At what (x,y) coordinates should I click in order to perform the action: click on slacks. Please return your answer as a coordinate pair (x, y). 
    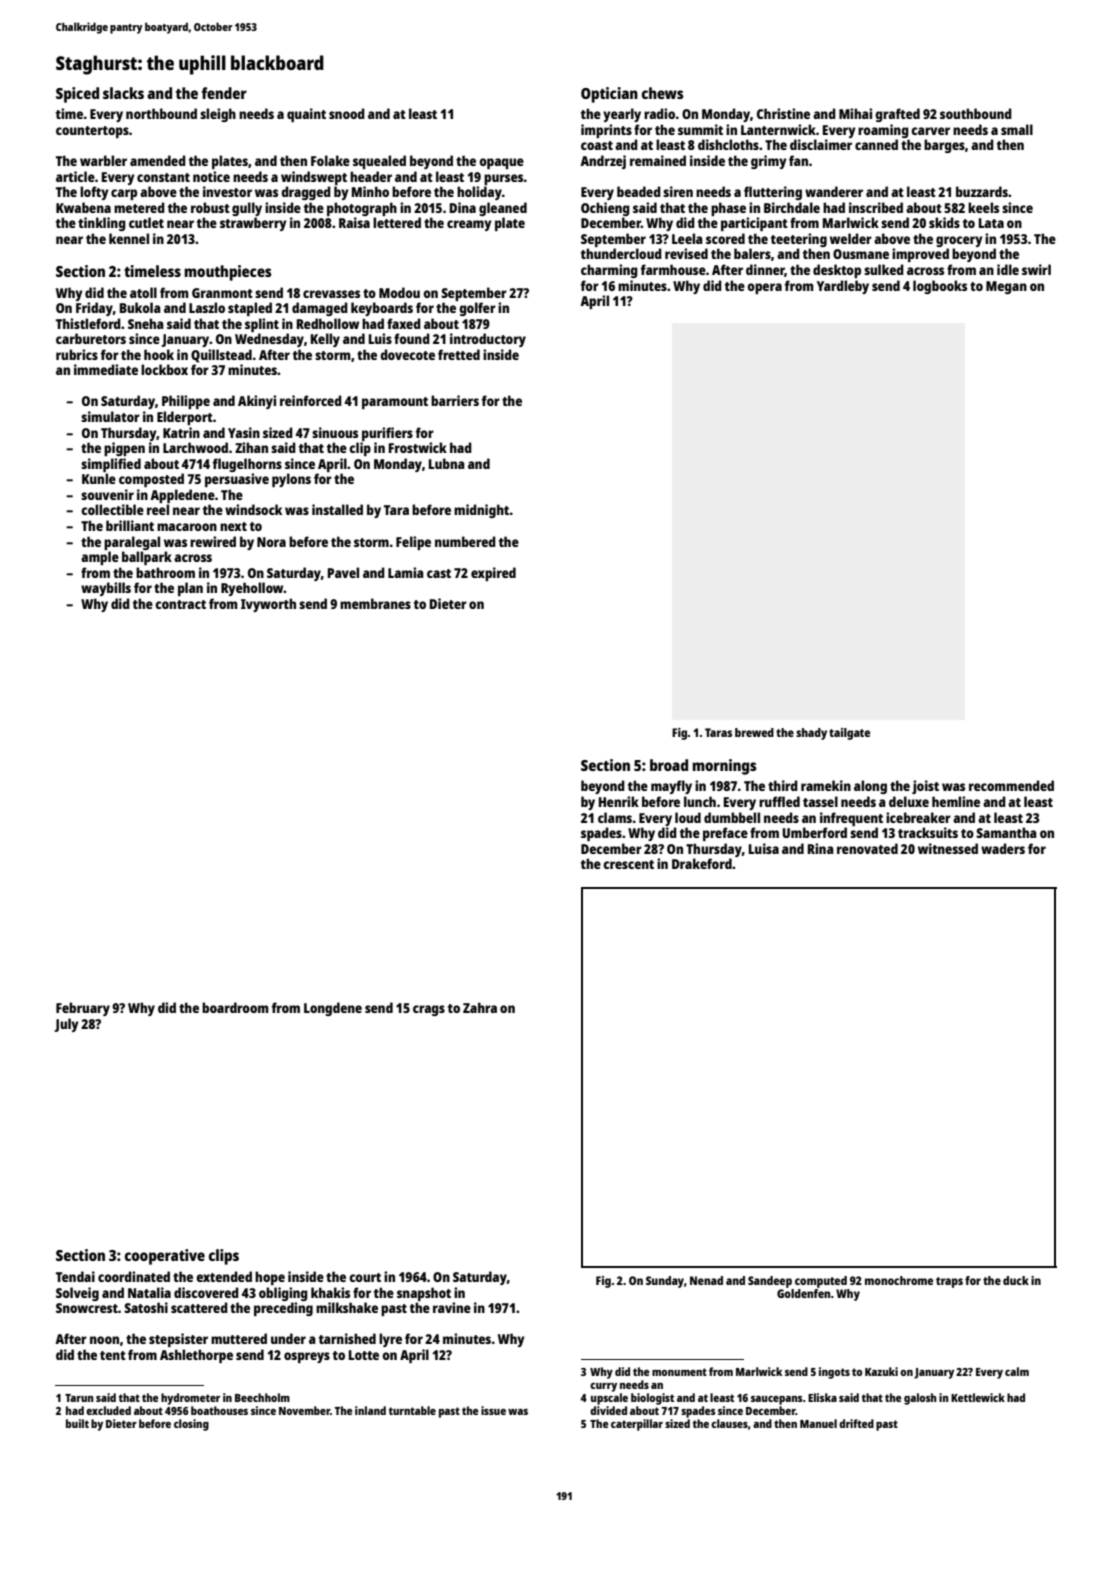
    Looking at the image, I should click on (123, 93).
